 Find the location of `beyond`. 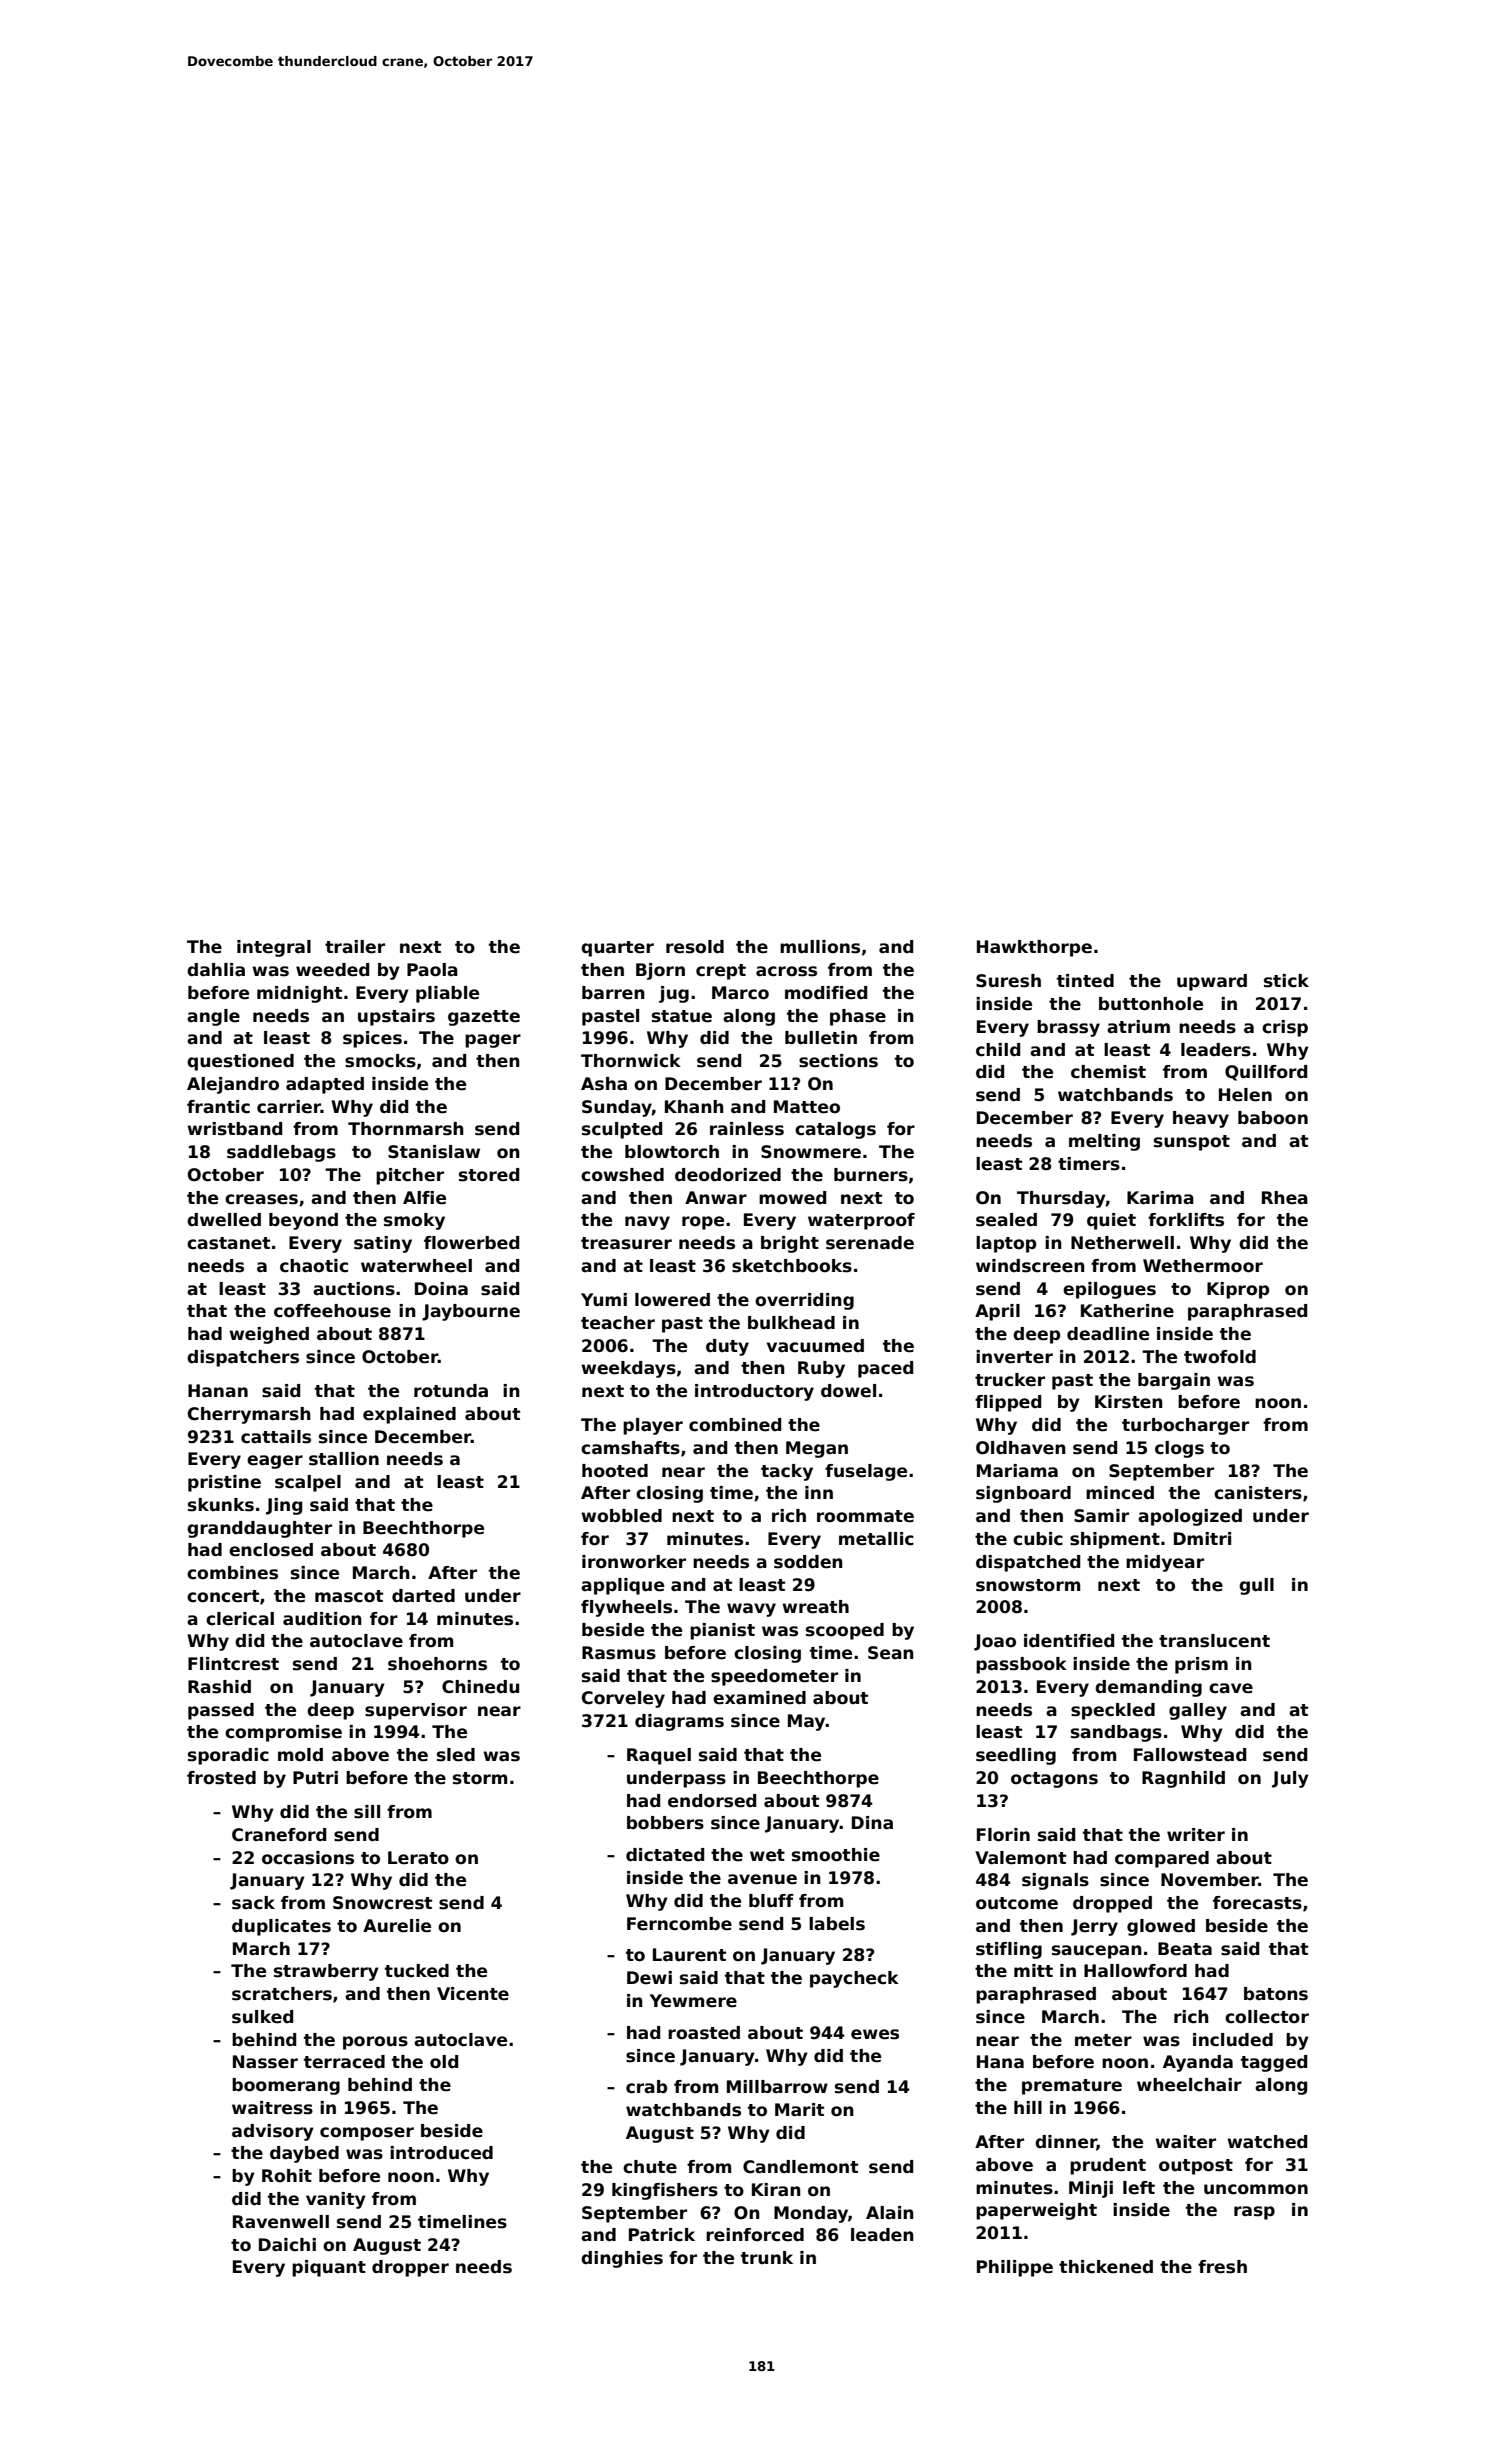

beyond is located at coordinates (303, 1221).
